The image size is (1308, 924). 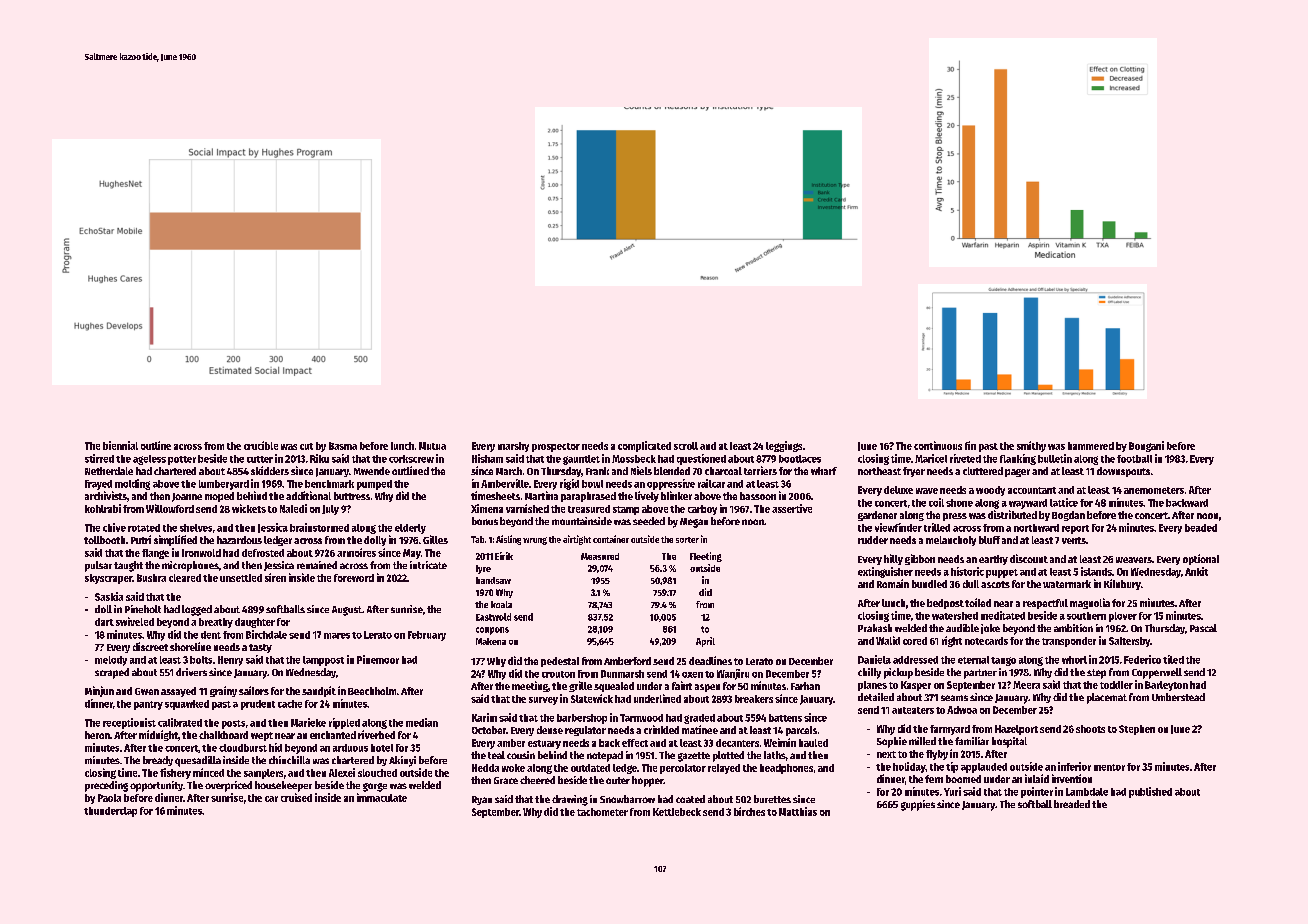 What do you see at coordinates (109, 798) in the screenshot?
I see `Paola` at bounding box center [109, 798].
